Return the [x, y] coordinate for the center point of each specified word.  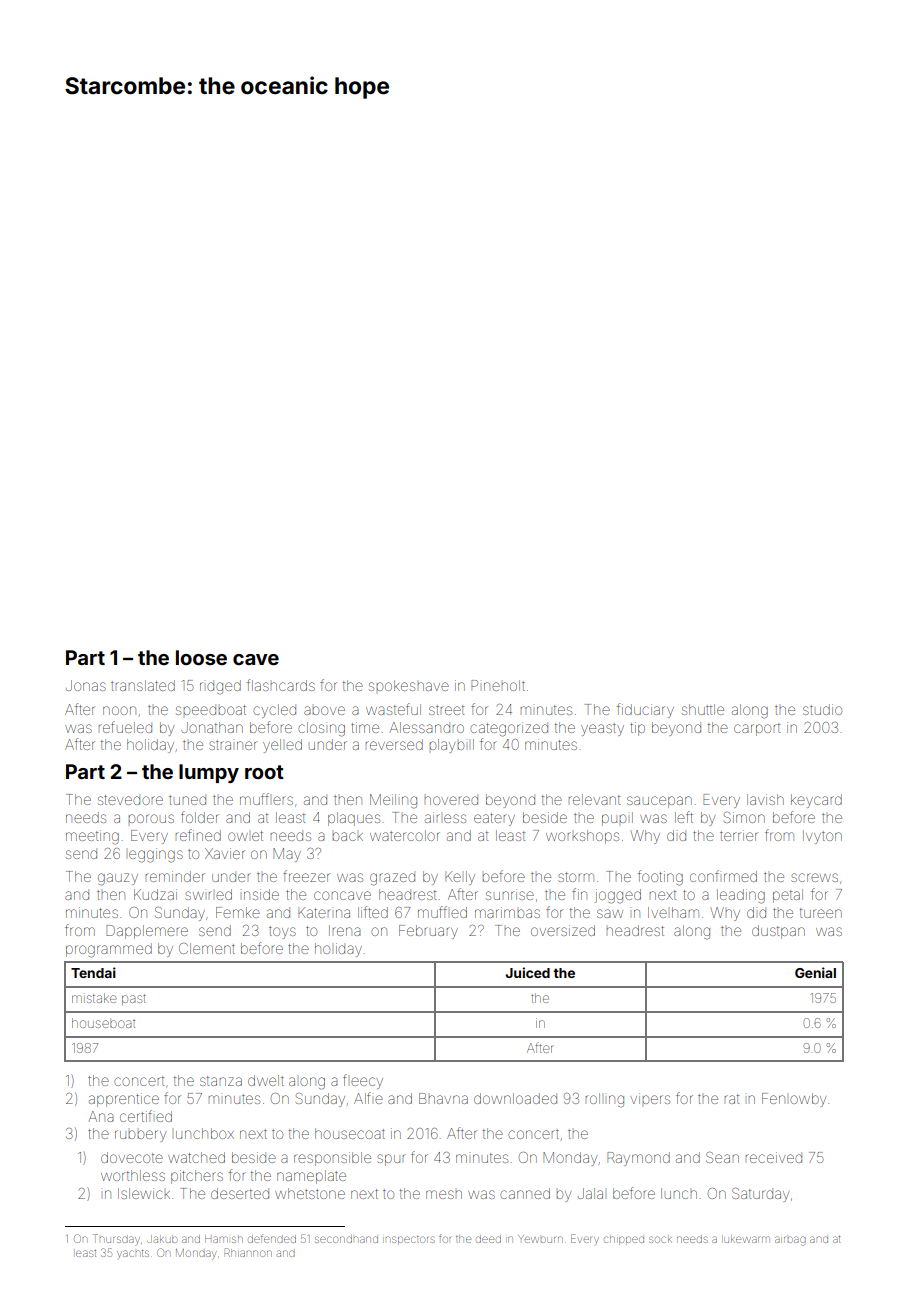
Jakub [162, 1239]
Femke [238, 912]
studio [822, 709]
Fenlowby [794, 1100]
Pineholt [498, 685]
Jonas [86, 685]
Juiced [527, 972]
